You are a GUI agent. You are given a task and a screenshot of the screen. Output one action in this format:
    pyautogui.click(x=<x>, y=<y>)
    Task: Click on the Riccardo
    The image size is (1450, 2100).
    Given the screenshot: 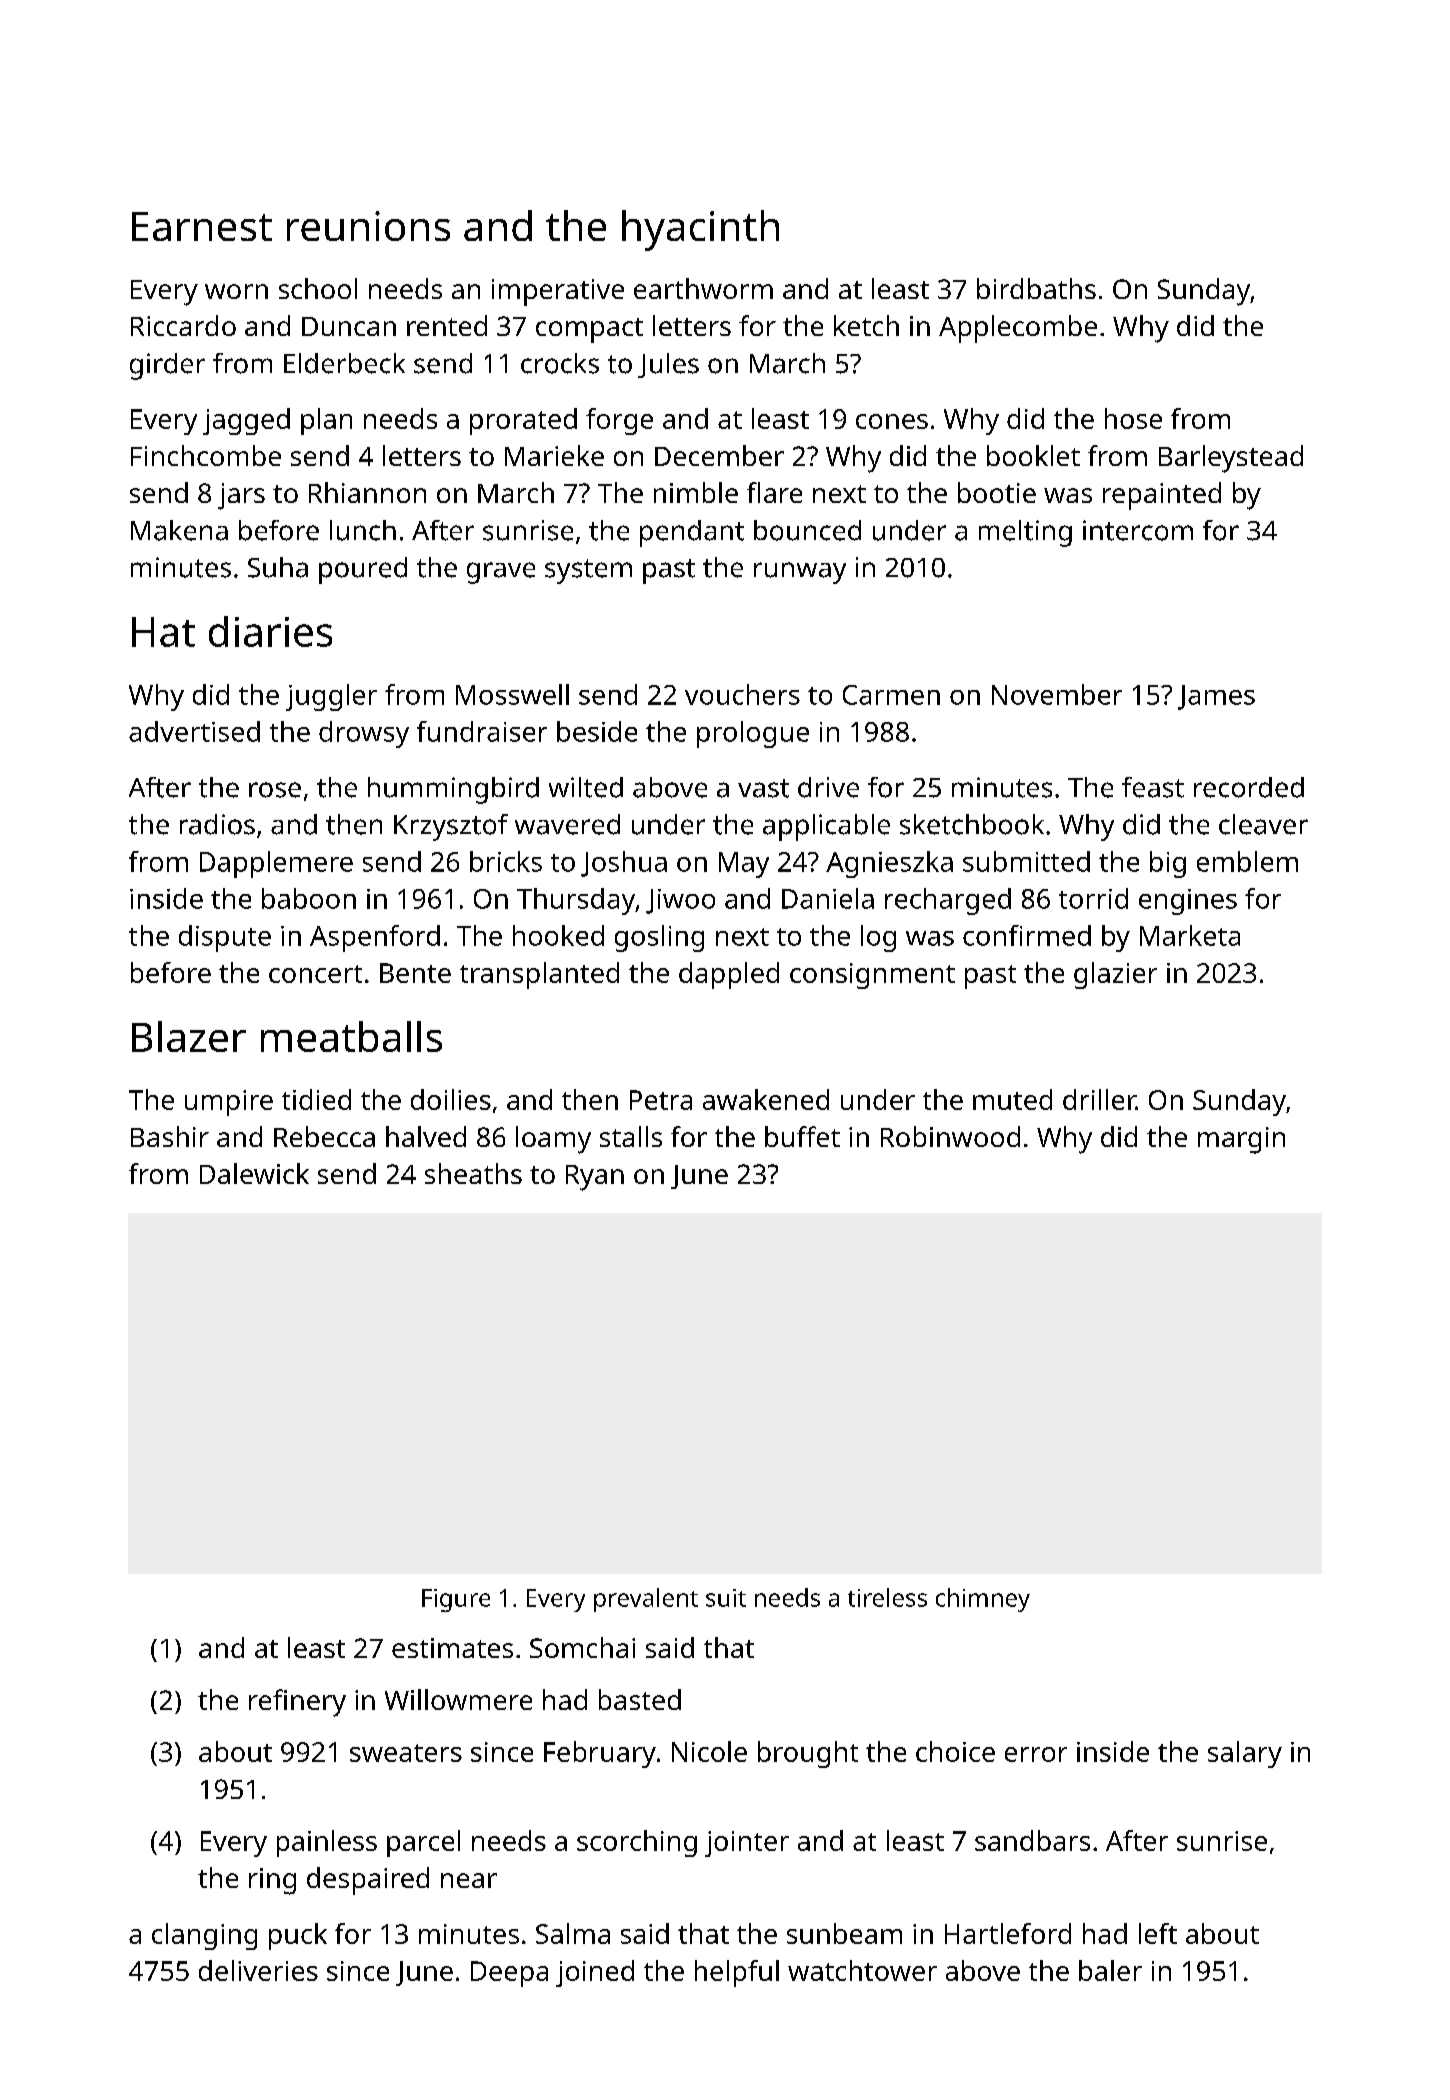 What is the action you would take?
    pyautogui.click(x=183, y=325)
